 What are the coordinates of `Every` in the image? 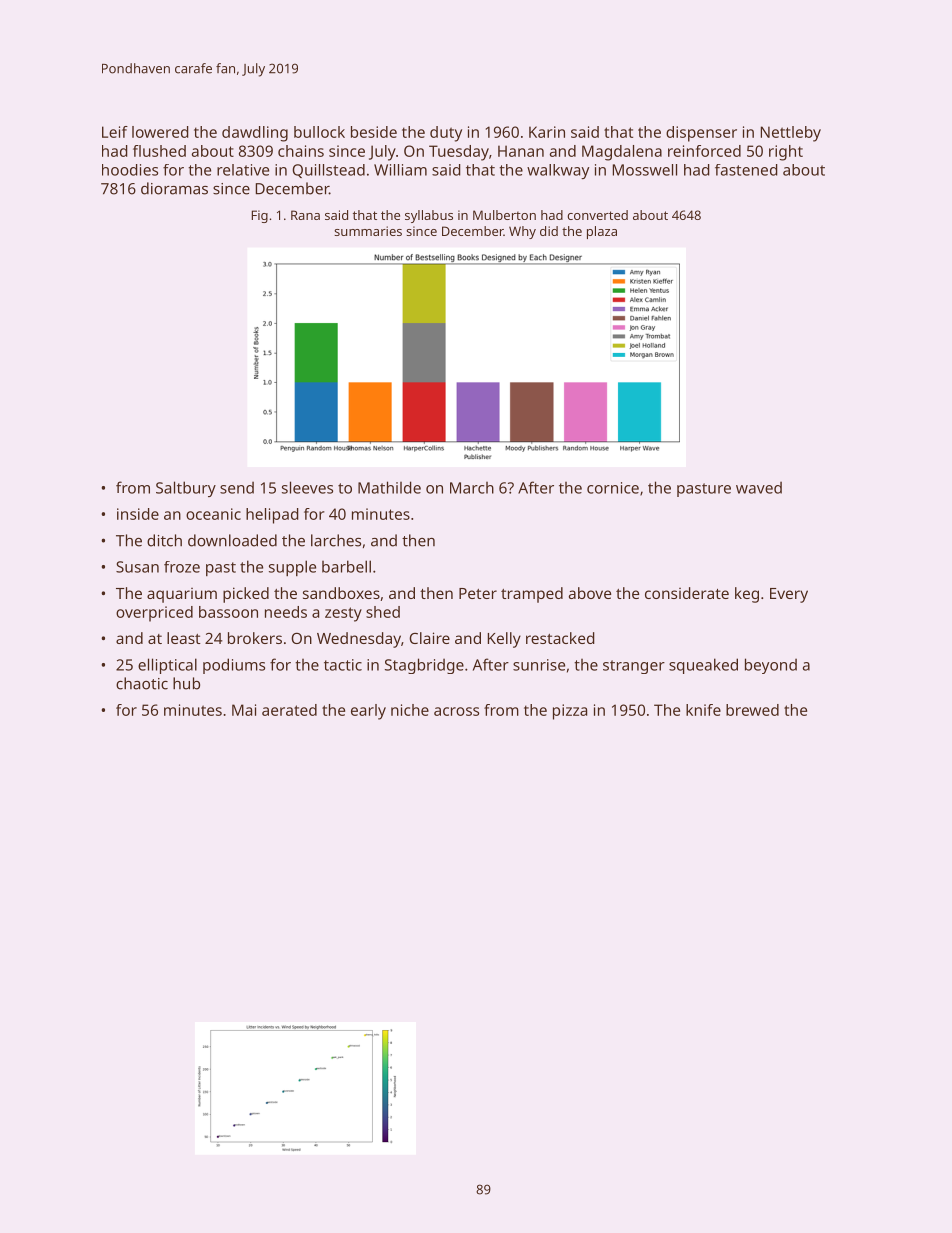 It's located at (789, 595).
